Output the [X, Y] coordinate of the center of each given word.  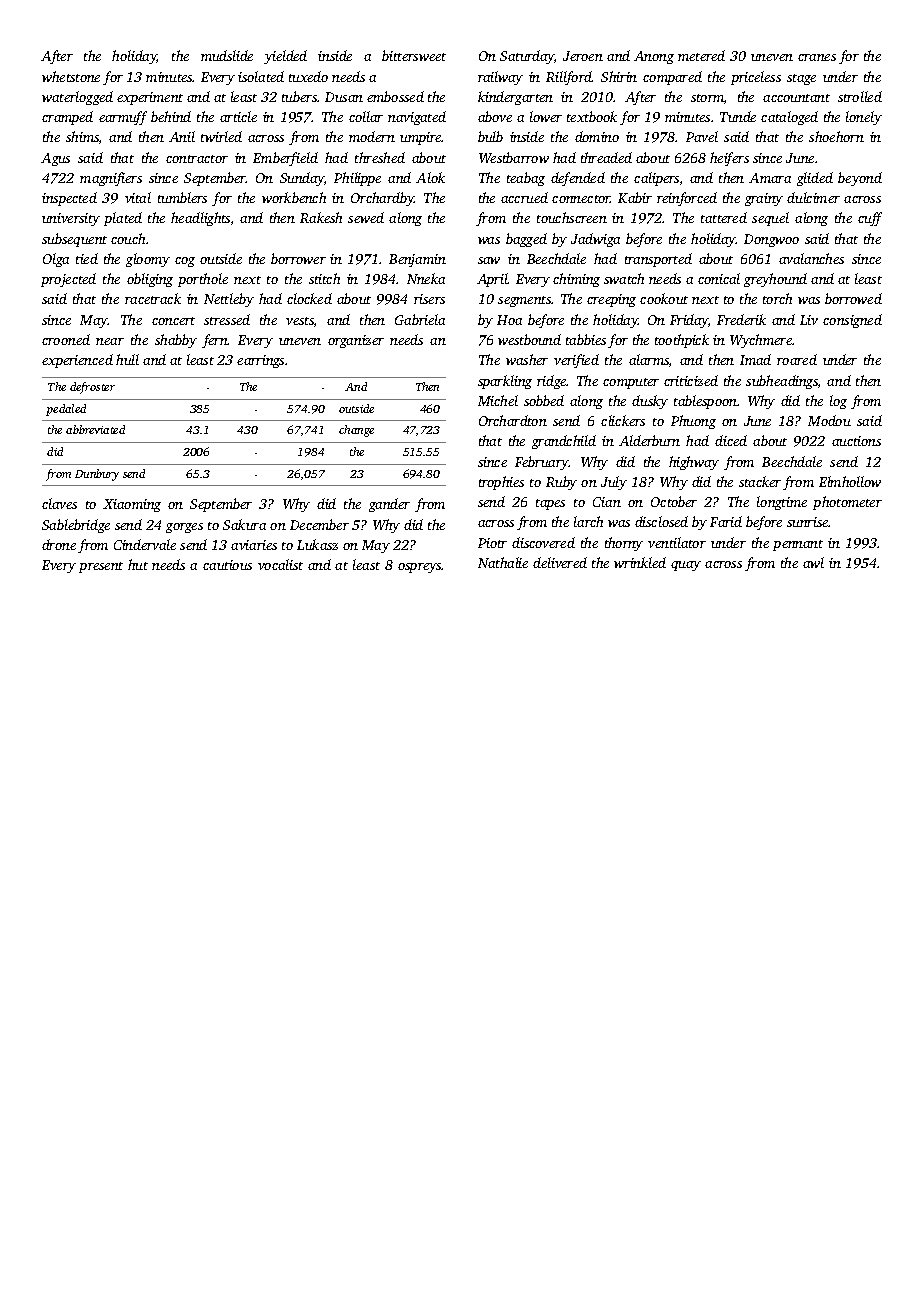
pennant [798, 545]
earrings [260, 361]
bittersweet [414, 55]
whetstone [71, 76]
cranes [817, 57]
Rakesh [321, 217]
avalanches [811, 258]
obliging [150, 280]
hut [138, 564]
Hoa [509, 320]
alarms [649, 359]
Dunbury [97, 475]
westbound [529, 339]
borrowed [853, 298]
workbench [294, 197]
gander [389, 505]
